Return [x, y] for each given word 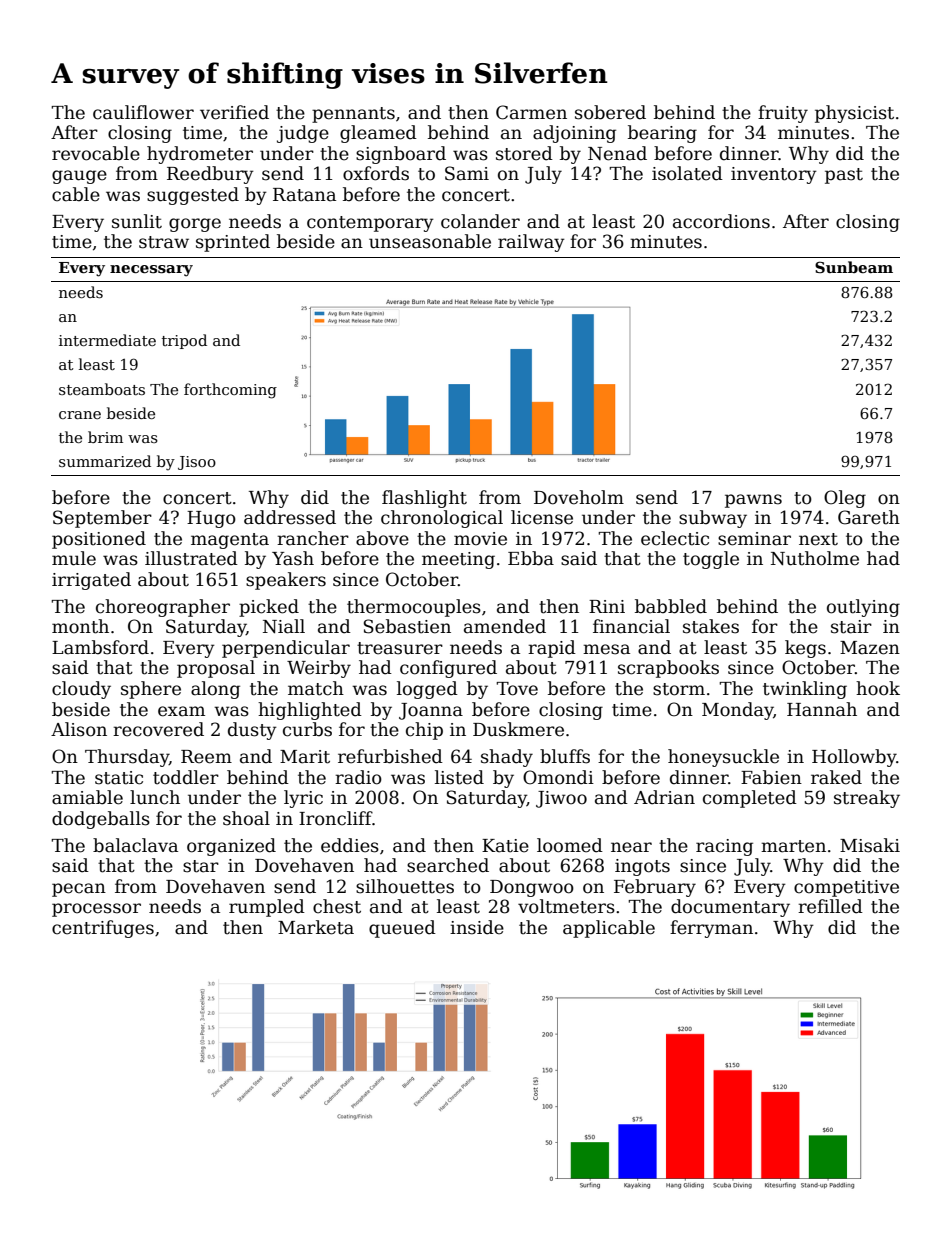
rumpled [267, 908]
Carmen [531, 112]
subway [713, 519]
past [844, 176]
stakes [711, 626]
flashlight [424, 499]
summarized [105, 461]
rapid [552, 649]
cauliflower [143, 112]
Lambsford [100, 647]
